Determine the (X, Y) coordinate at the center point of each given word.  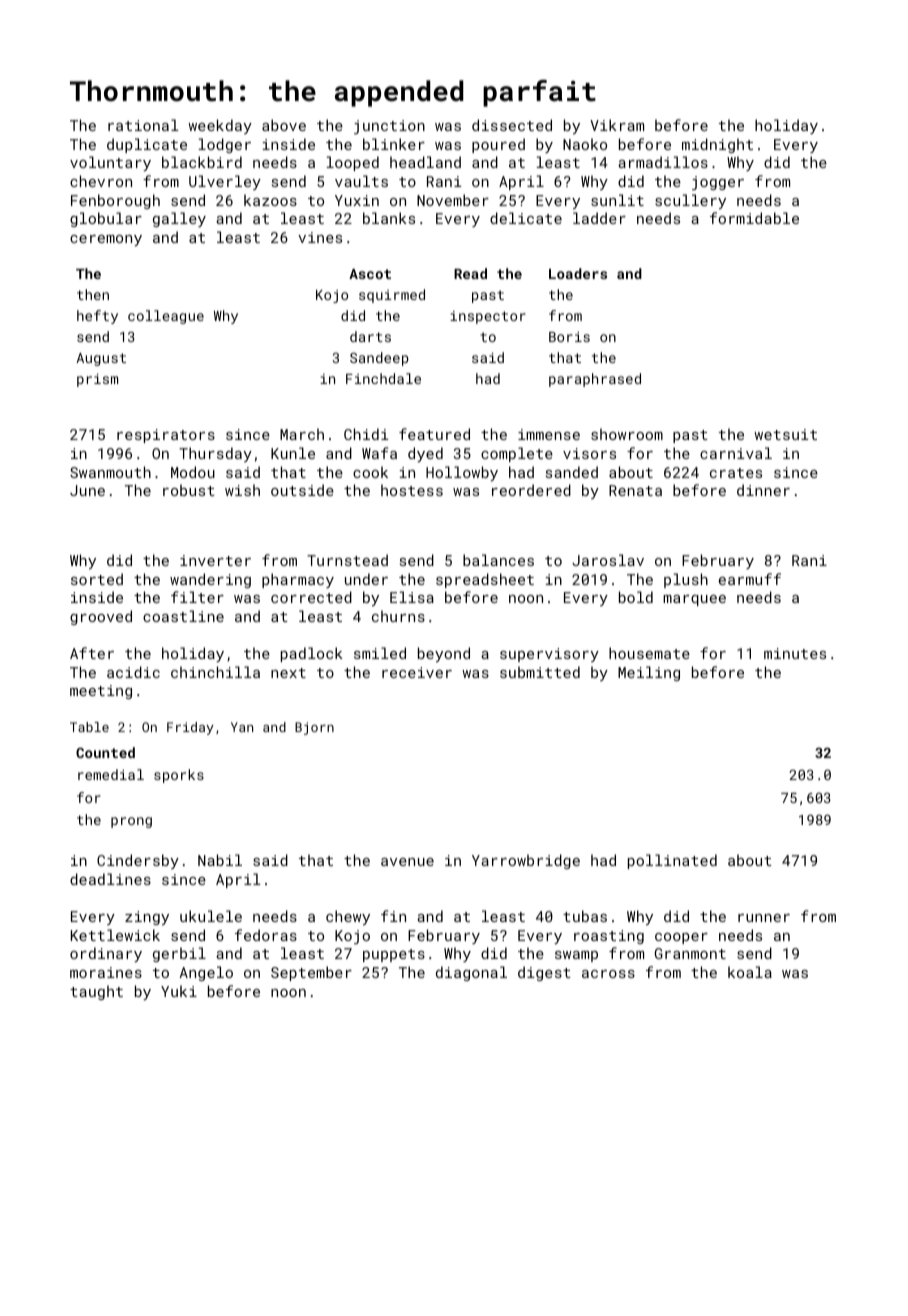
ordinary (106, 954)
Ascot (370, 274)
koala (750, 972)
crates (736, 473)
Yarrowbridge (526, 861)
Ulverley (225, 182)
